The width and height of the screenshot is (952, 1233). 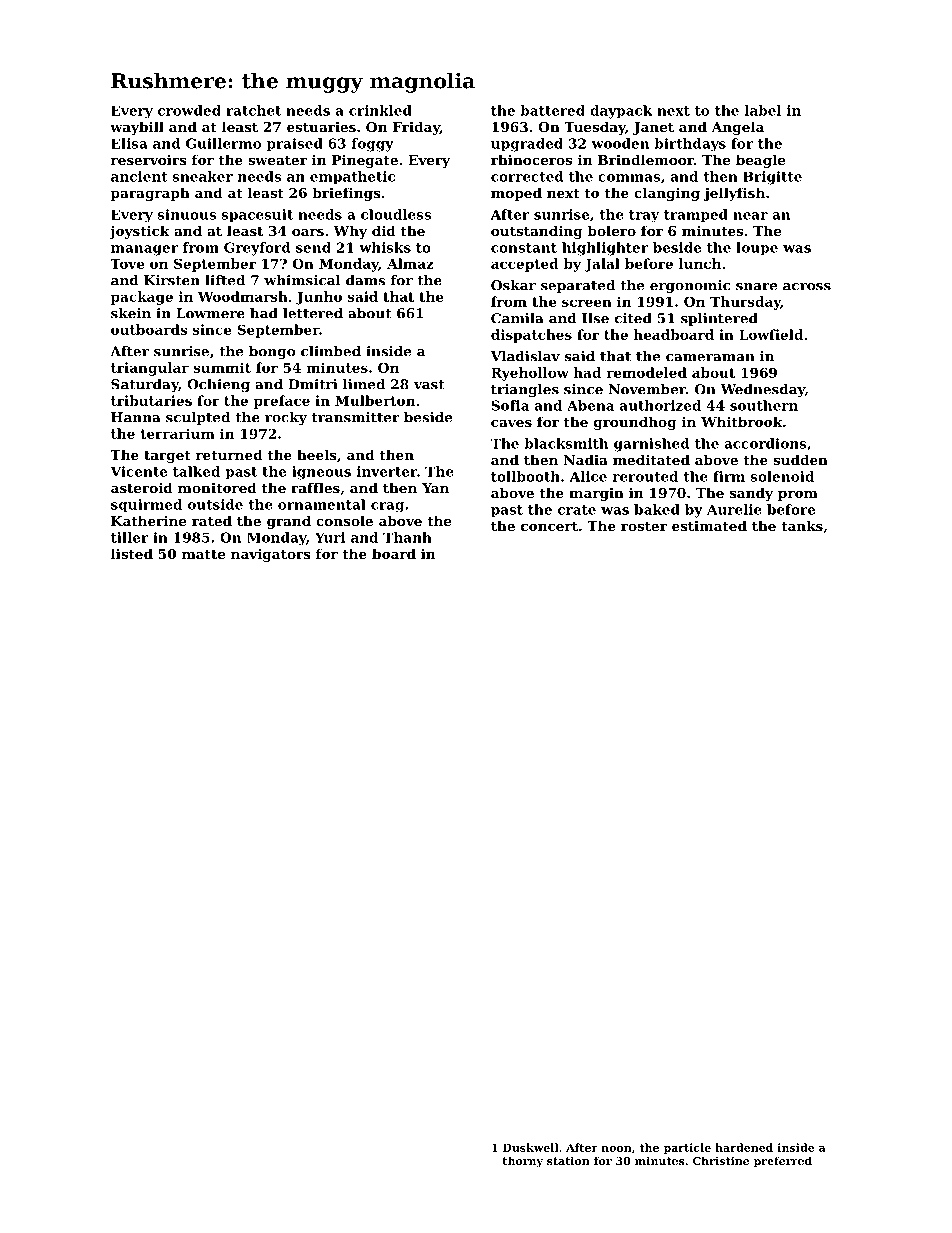 I want to click on sudden, so click(x=800, y=459).
